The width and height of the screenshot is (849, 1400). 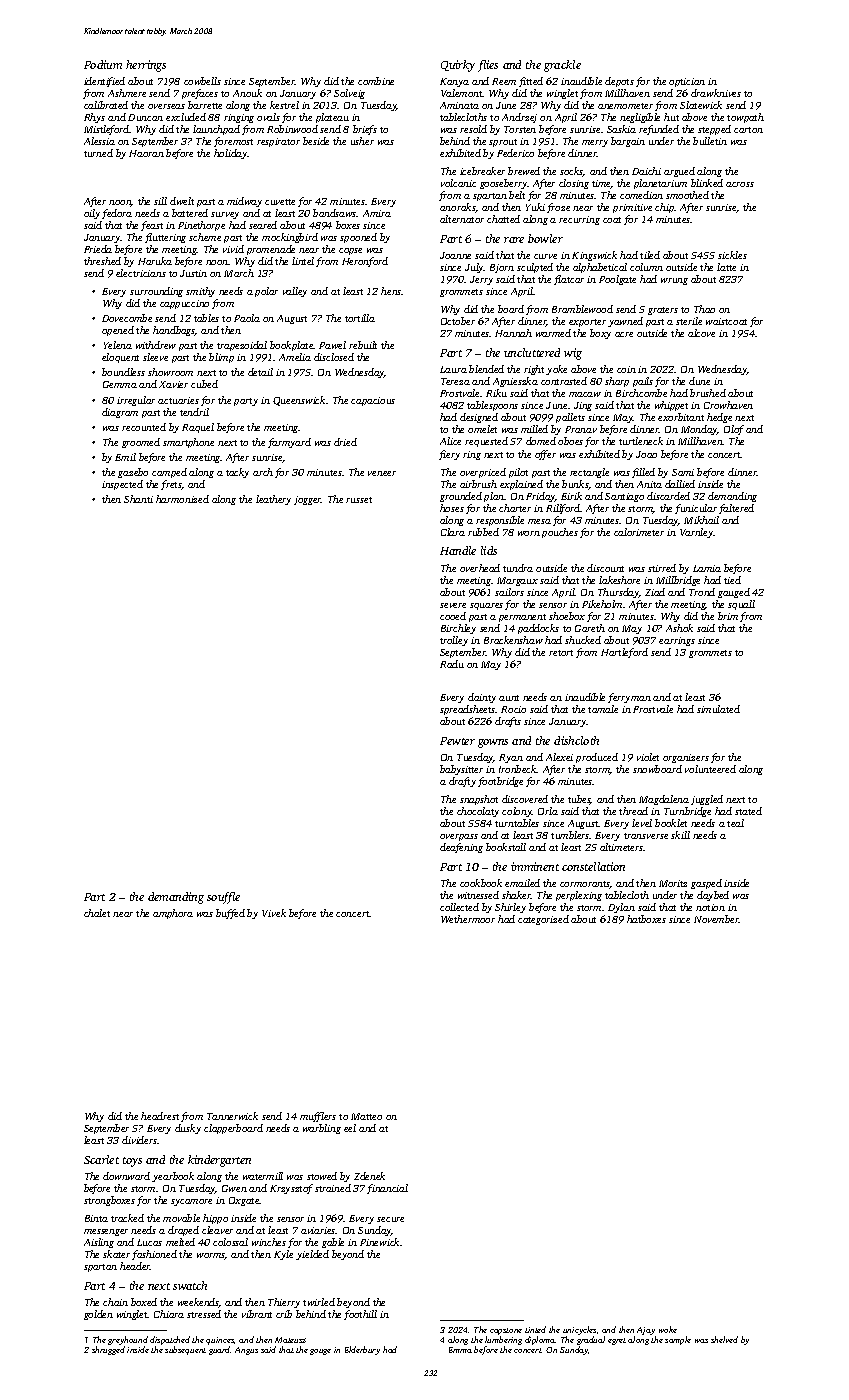 I want to click on surrounding, so click(x=156, y=292).
